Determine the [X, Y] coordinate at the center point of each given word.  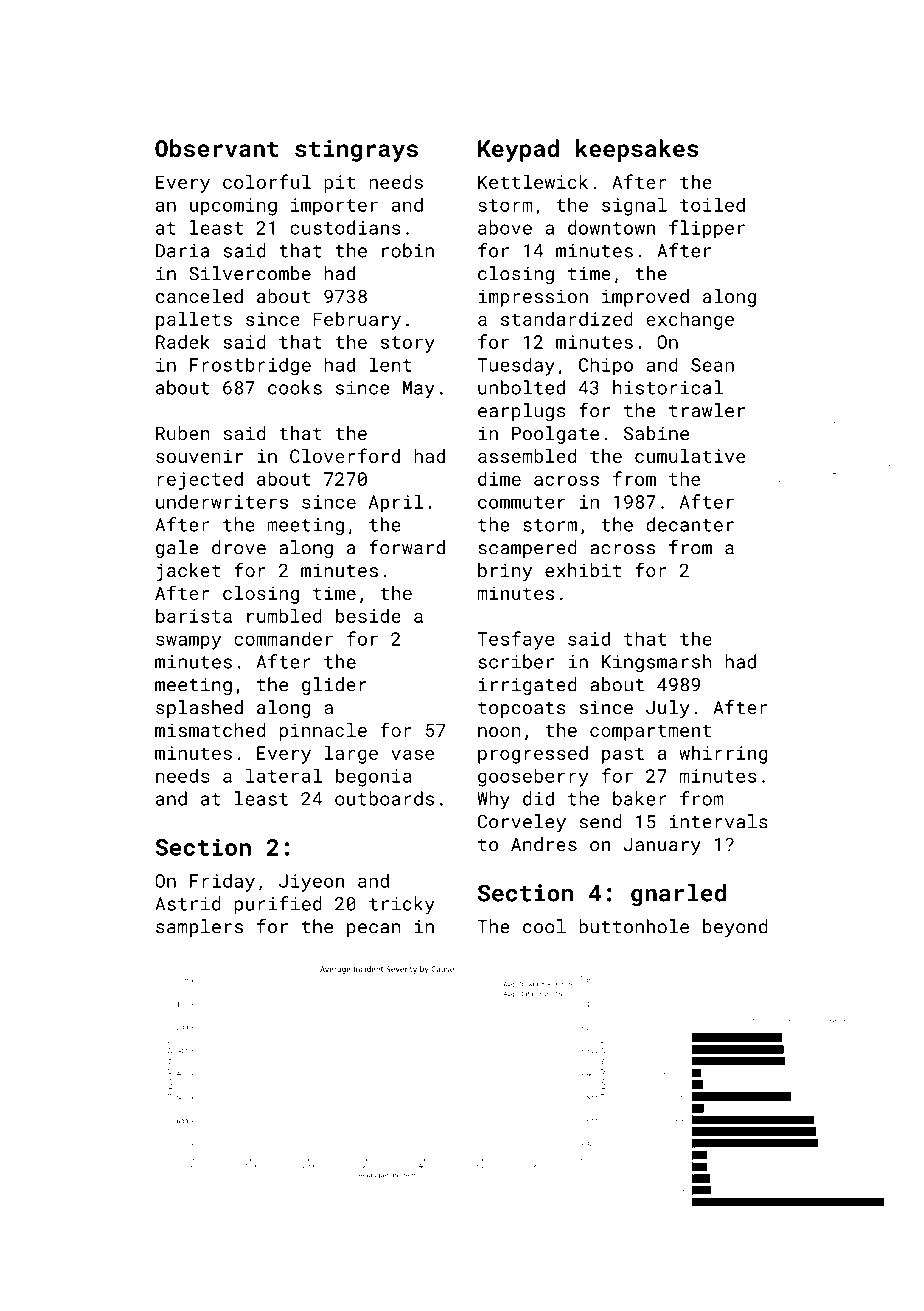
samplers [199, 928]
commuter [521, 502]
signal [634, 206]
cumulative [690, 456]
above [505, 227]
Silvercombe [250, 273]
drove [239, 547]
